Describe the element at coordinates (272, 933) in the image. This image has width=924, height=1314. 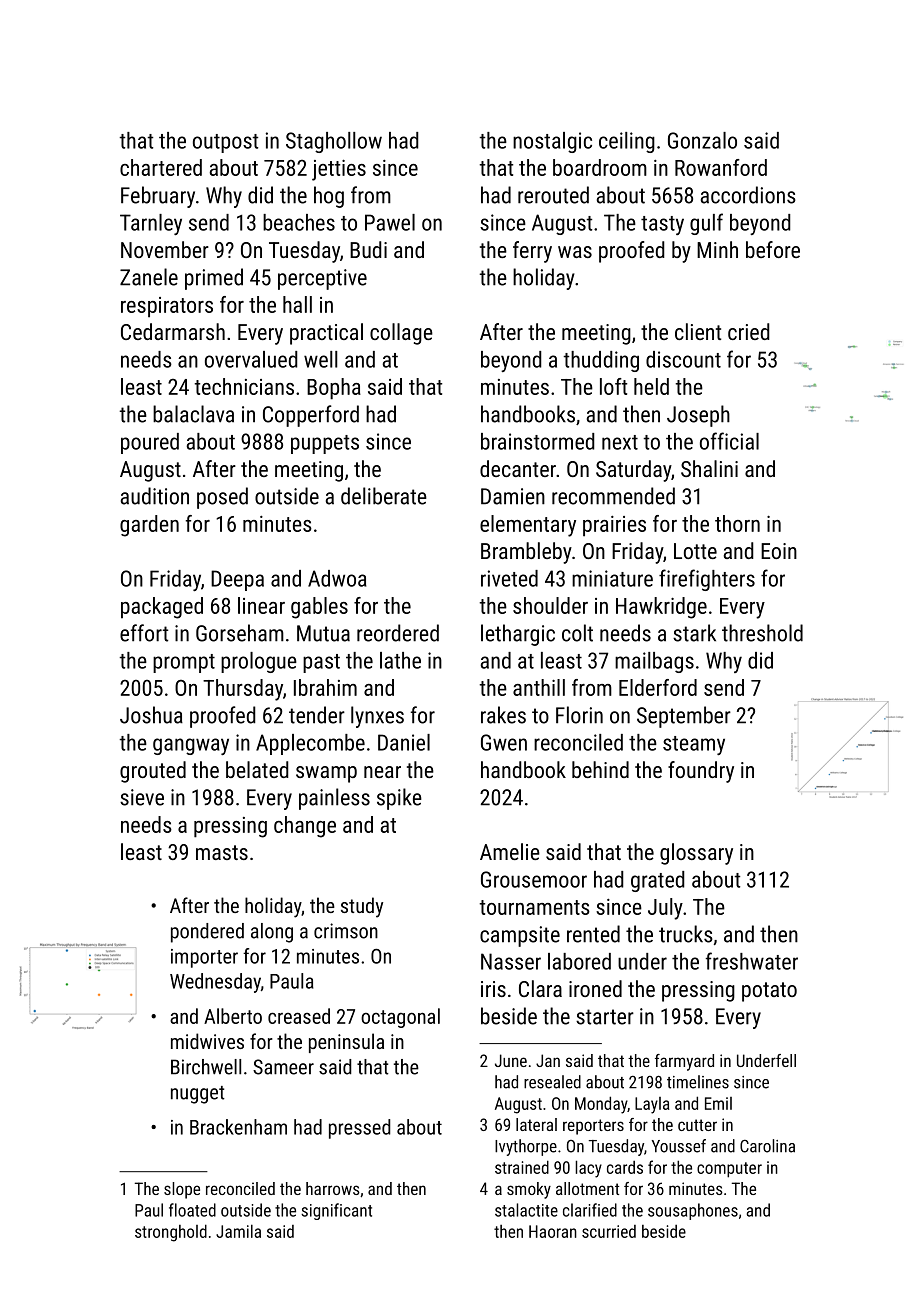
I see `along` at that location.
